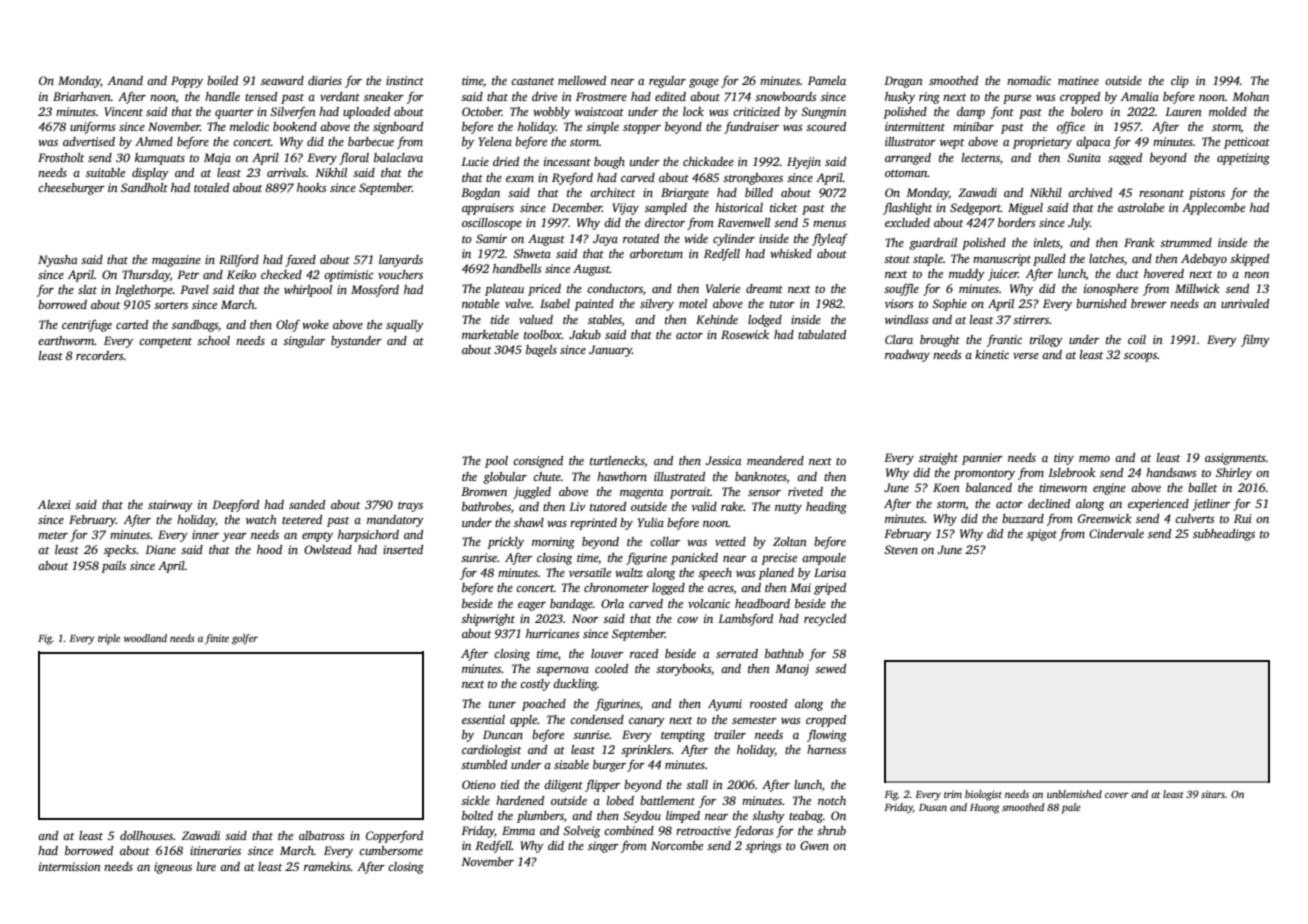 Image resolution: width=1308 pixels, height=924 pixels. What do you see at coordinates (120, 551) in the document?
I see `specks` at bounding box center [120, 551].
